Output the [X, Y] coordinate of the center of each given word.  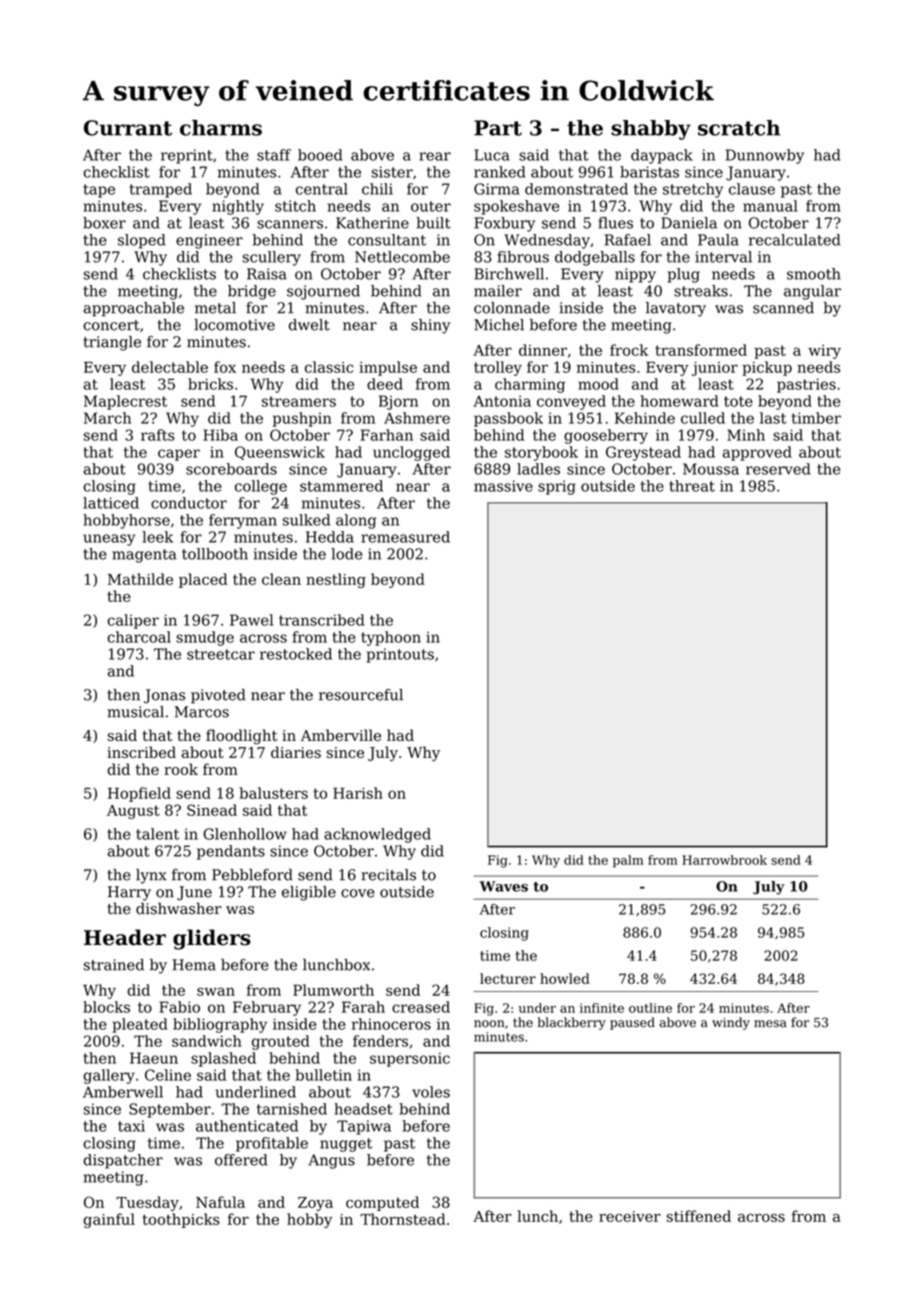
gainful [109, 1220]
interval [723, 257]
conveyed [571, 402]
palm [628, 861]
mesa [770, 1024]
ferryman [243, 521]
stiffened [698, 1216]
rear [435, 156]
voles [431, 1092]
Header [125, 937]
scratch [739, 128]
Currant [128, 128]
